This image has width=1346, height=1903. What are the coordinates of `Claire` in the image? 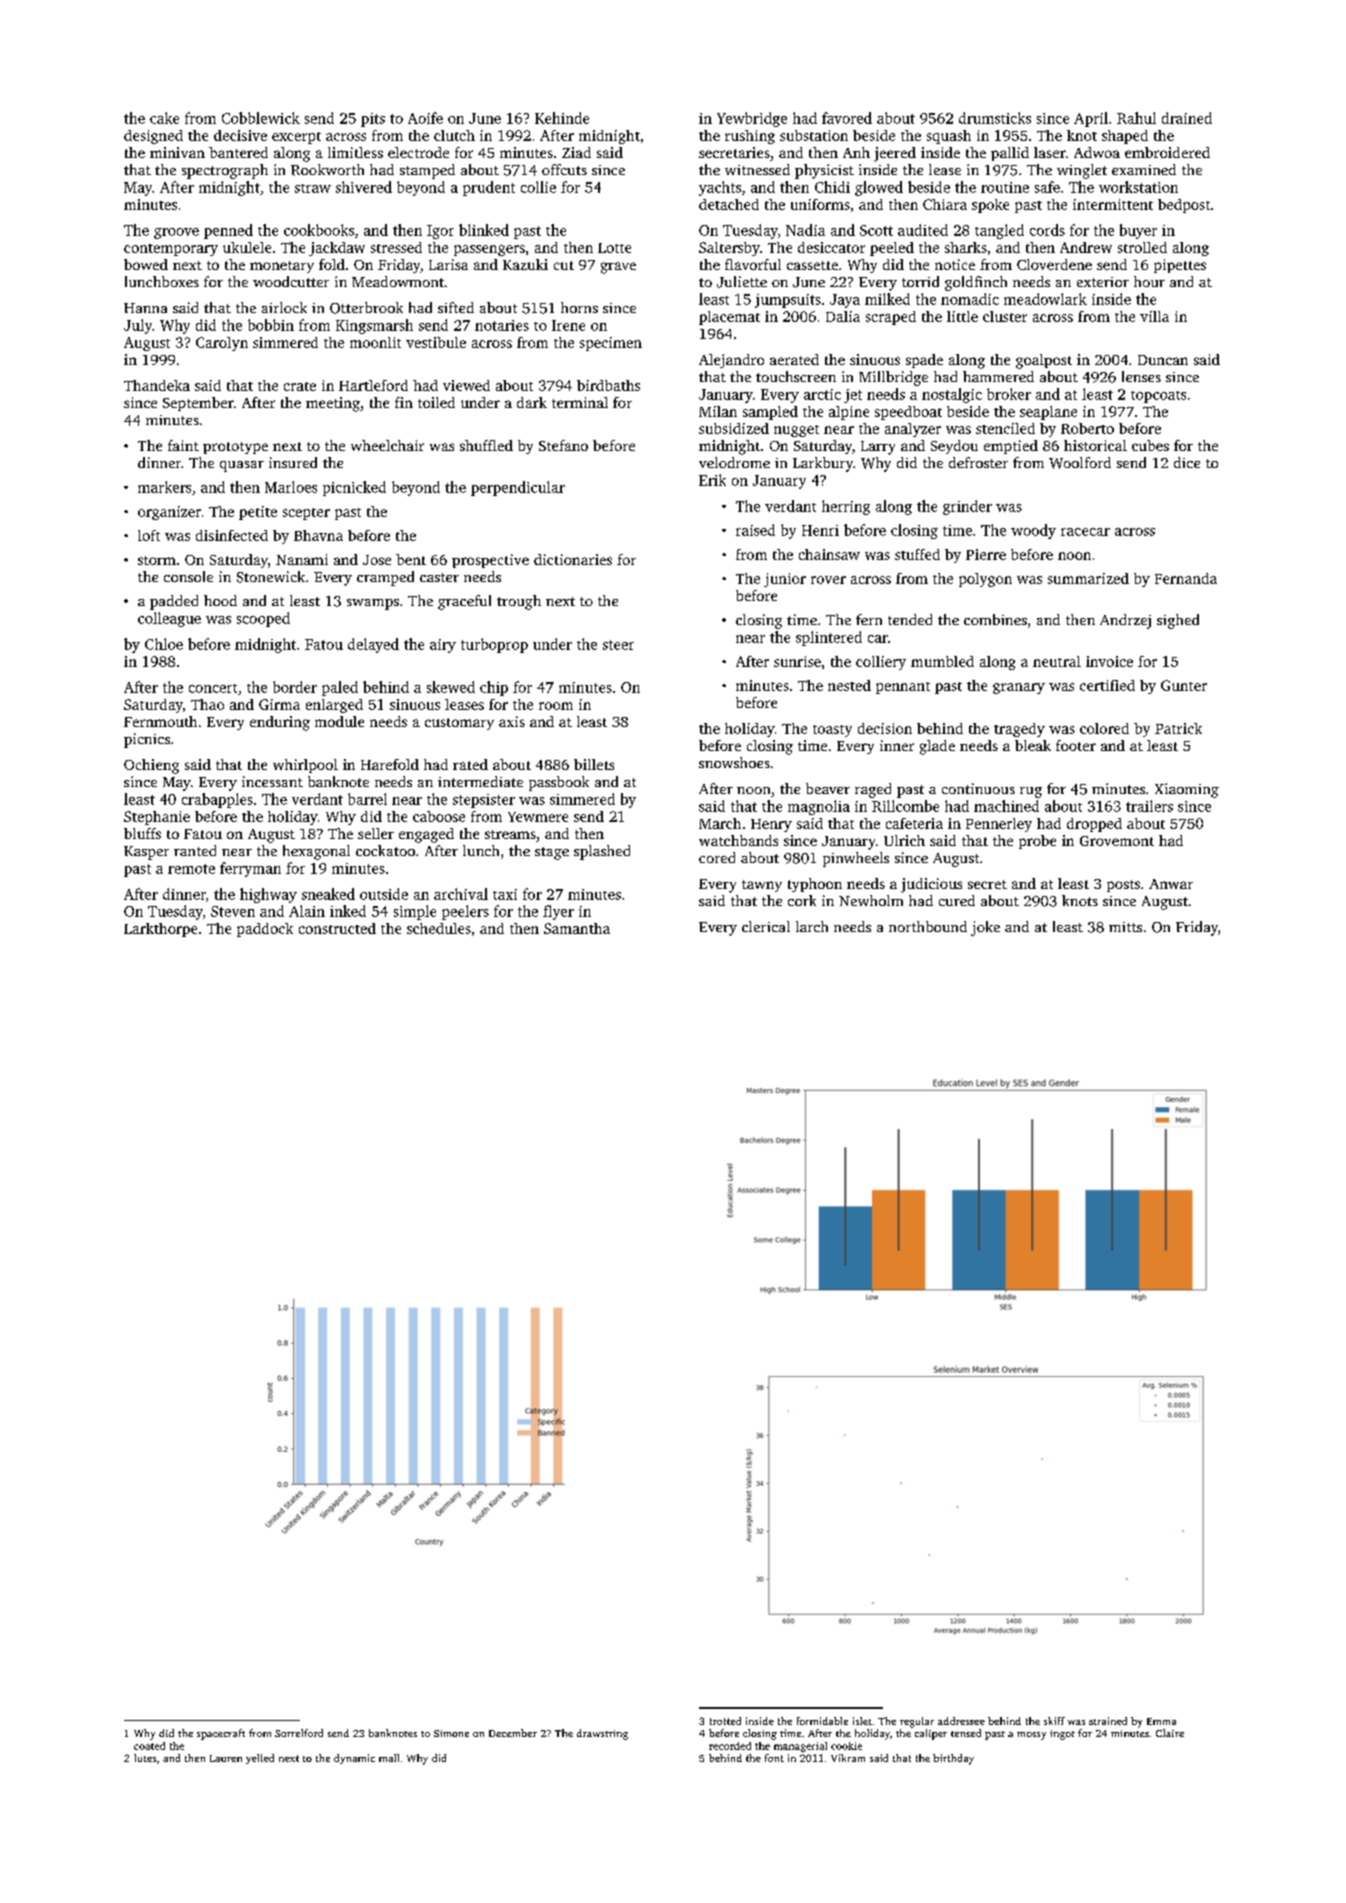 It's located at (1170, 1733).
